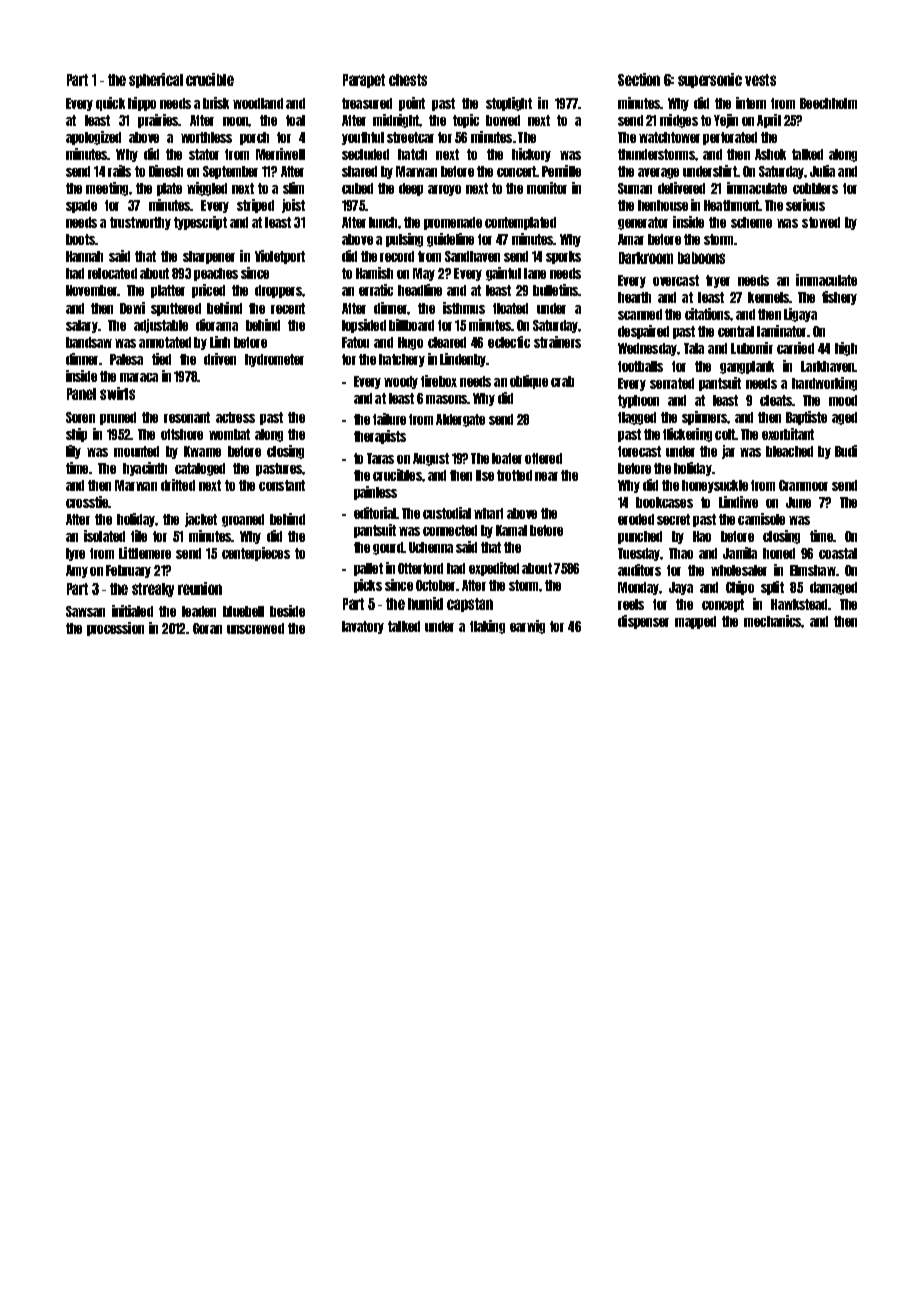 This screenshot has width=924, height=1308. What do you see at coordinates (760, 80) in the screenshot?
I see `vests` at bounding box center [760, 80].
